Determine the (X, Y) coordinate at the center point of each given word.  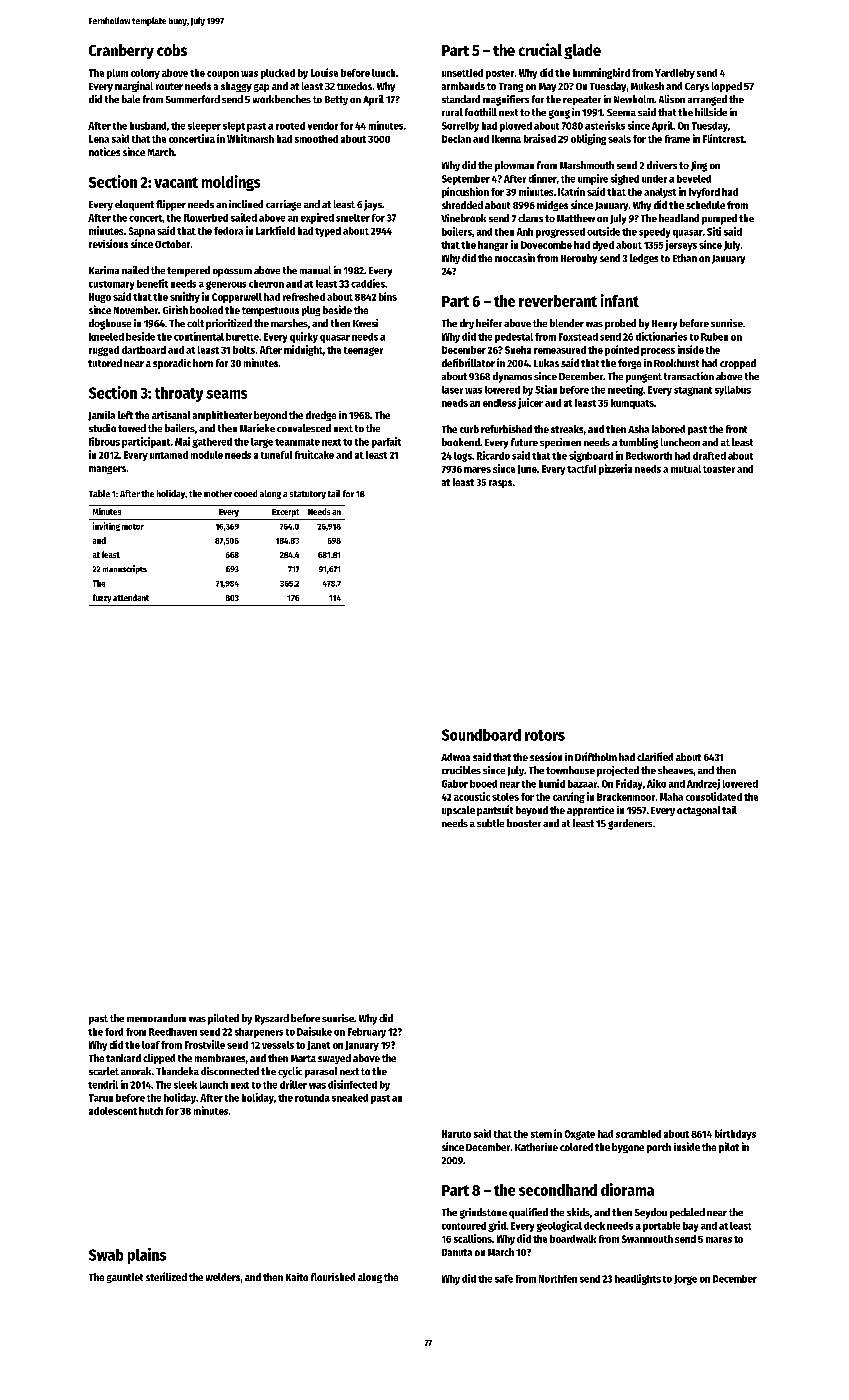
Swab (106, 1255)
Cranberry (121, 51)
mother (218, 493)
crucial (540, 49)
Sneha (518, 350)
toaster (719, 469)
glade (582, 51)
